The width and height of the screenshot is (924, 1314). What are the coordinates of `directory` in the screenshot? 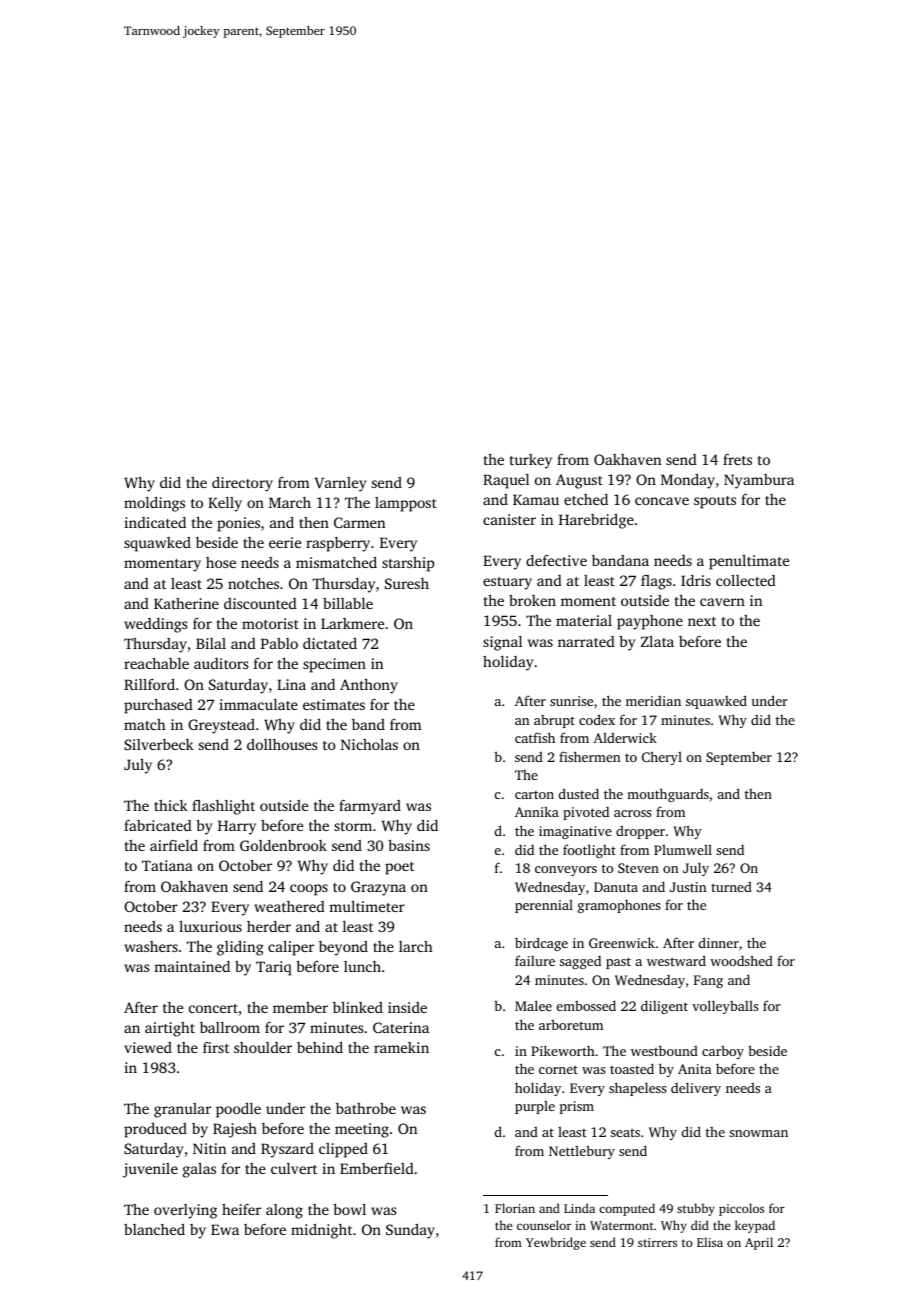 It's located at (242, 484).
